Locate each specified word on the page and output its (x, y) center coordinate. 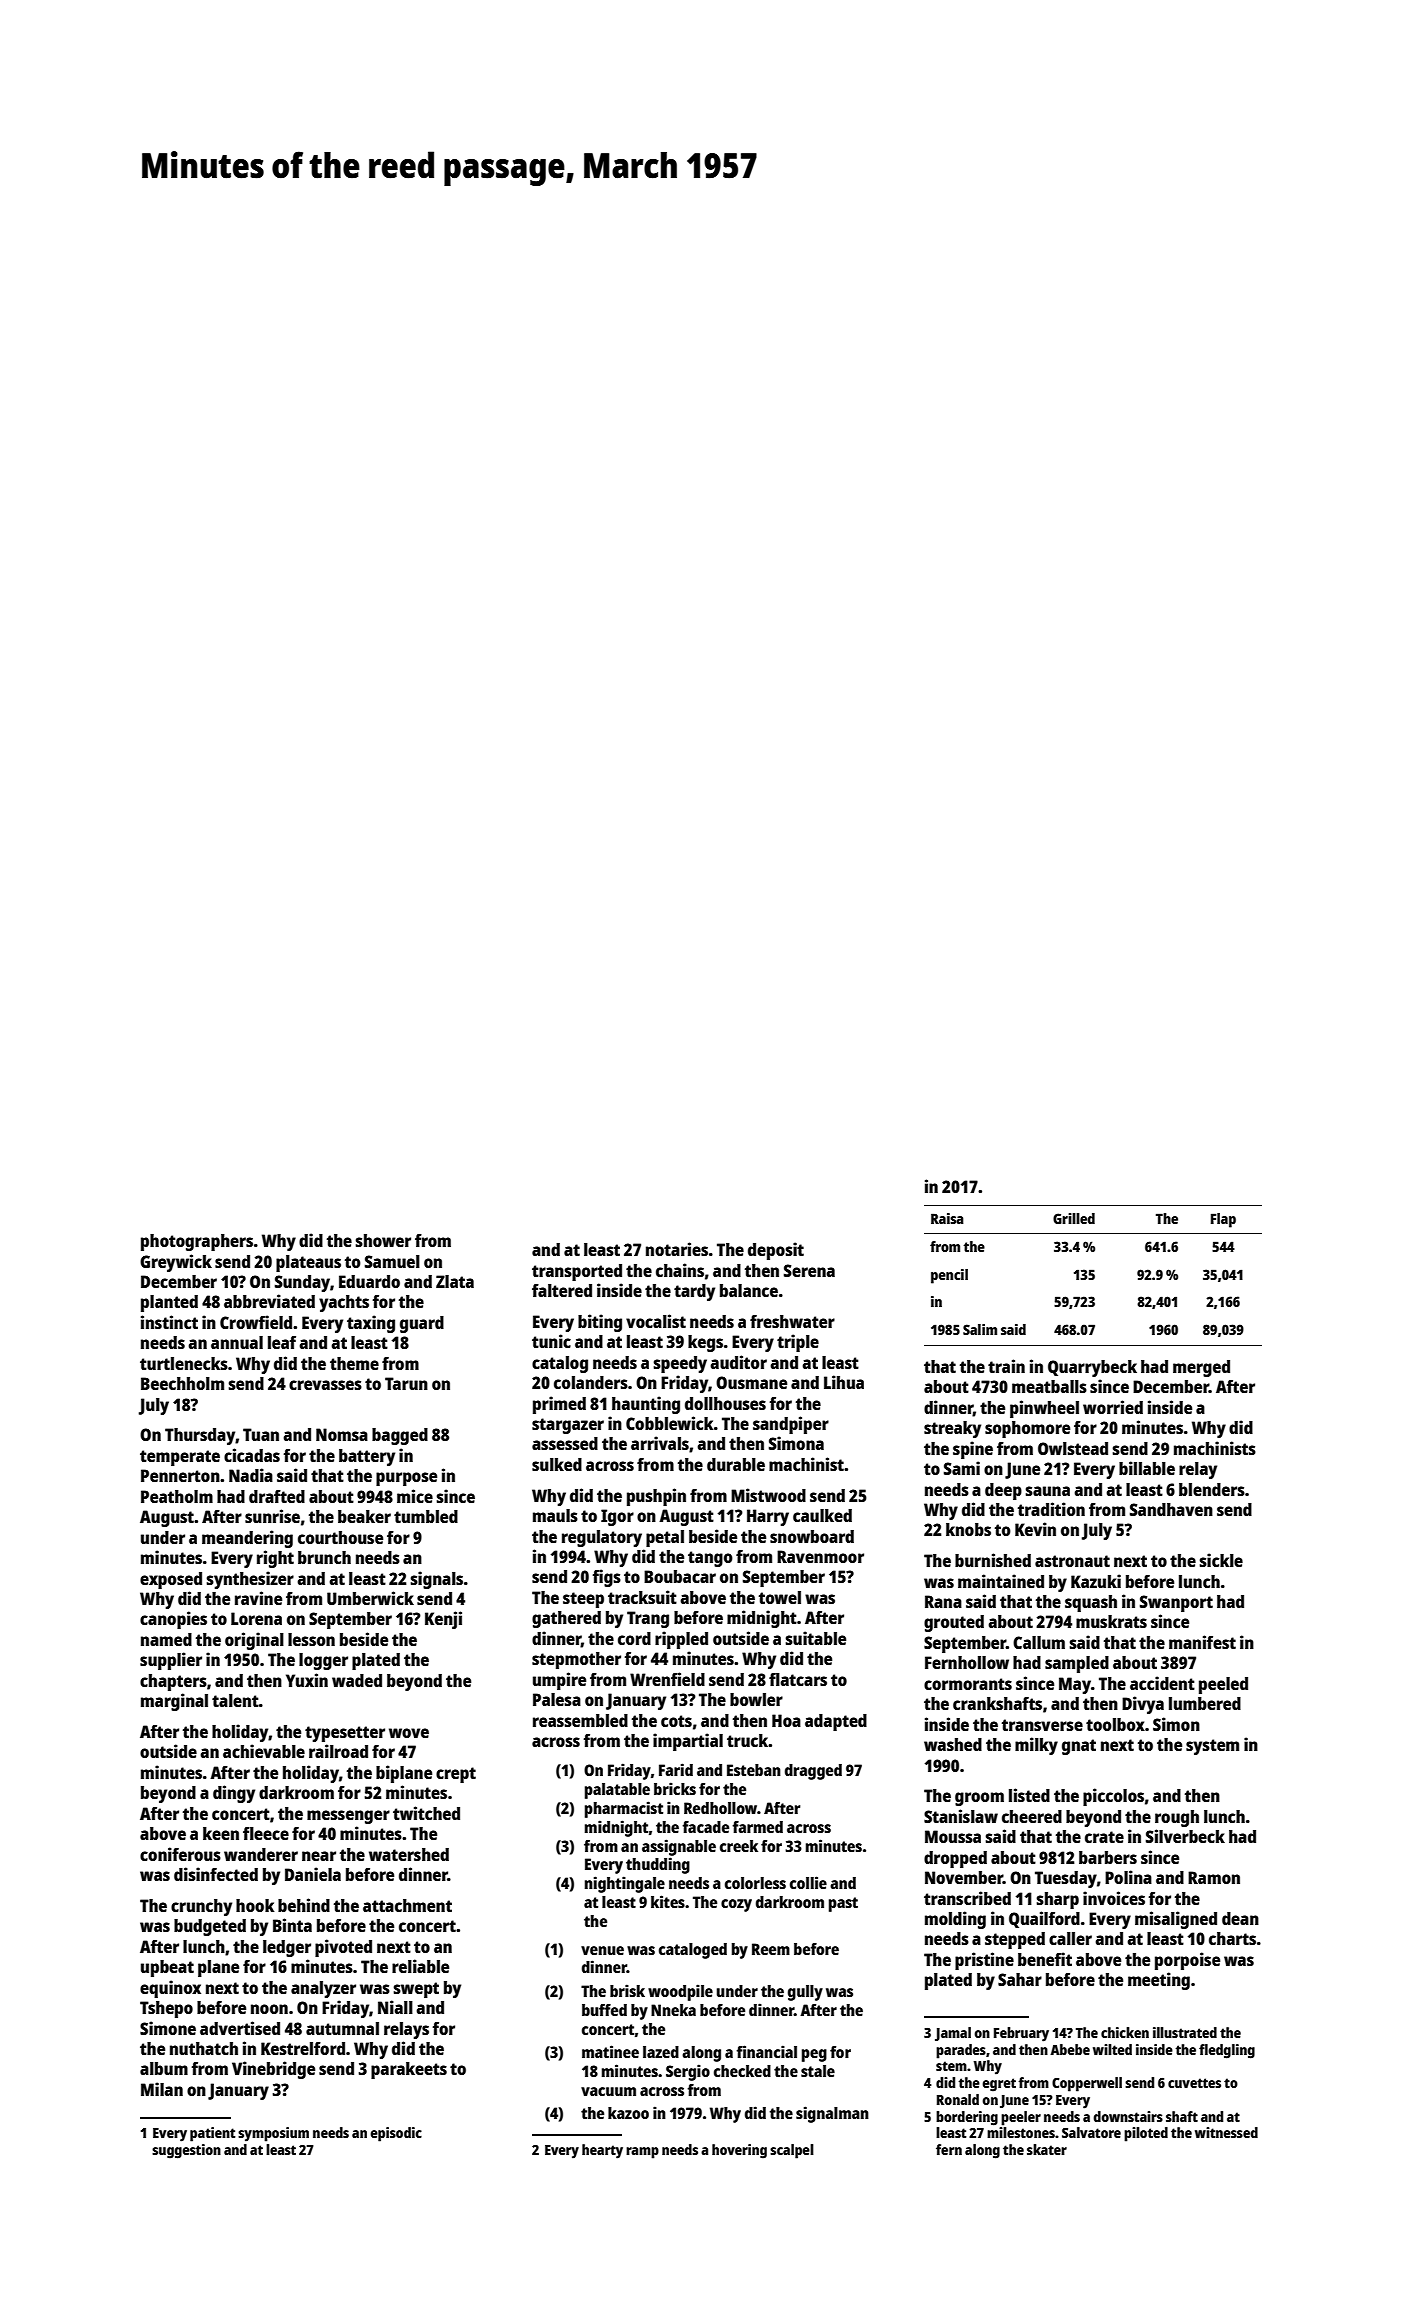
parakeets (409, 2070)
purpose (406, 1479)
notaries (677, 1249)
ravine (258, 1598)
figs (607, 1578)
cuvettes (1194, 2083)
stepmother (576, 1660)
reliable (420, 1966)
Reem (771, 1949)
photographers (197, 1242)
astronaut (1072, 1561)
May (1075, 1685)
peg (814, 2055)
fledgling (1227, 2051)
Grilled (1074, 1218)
